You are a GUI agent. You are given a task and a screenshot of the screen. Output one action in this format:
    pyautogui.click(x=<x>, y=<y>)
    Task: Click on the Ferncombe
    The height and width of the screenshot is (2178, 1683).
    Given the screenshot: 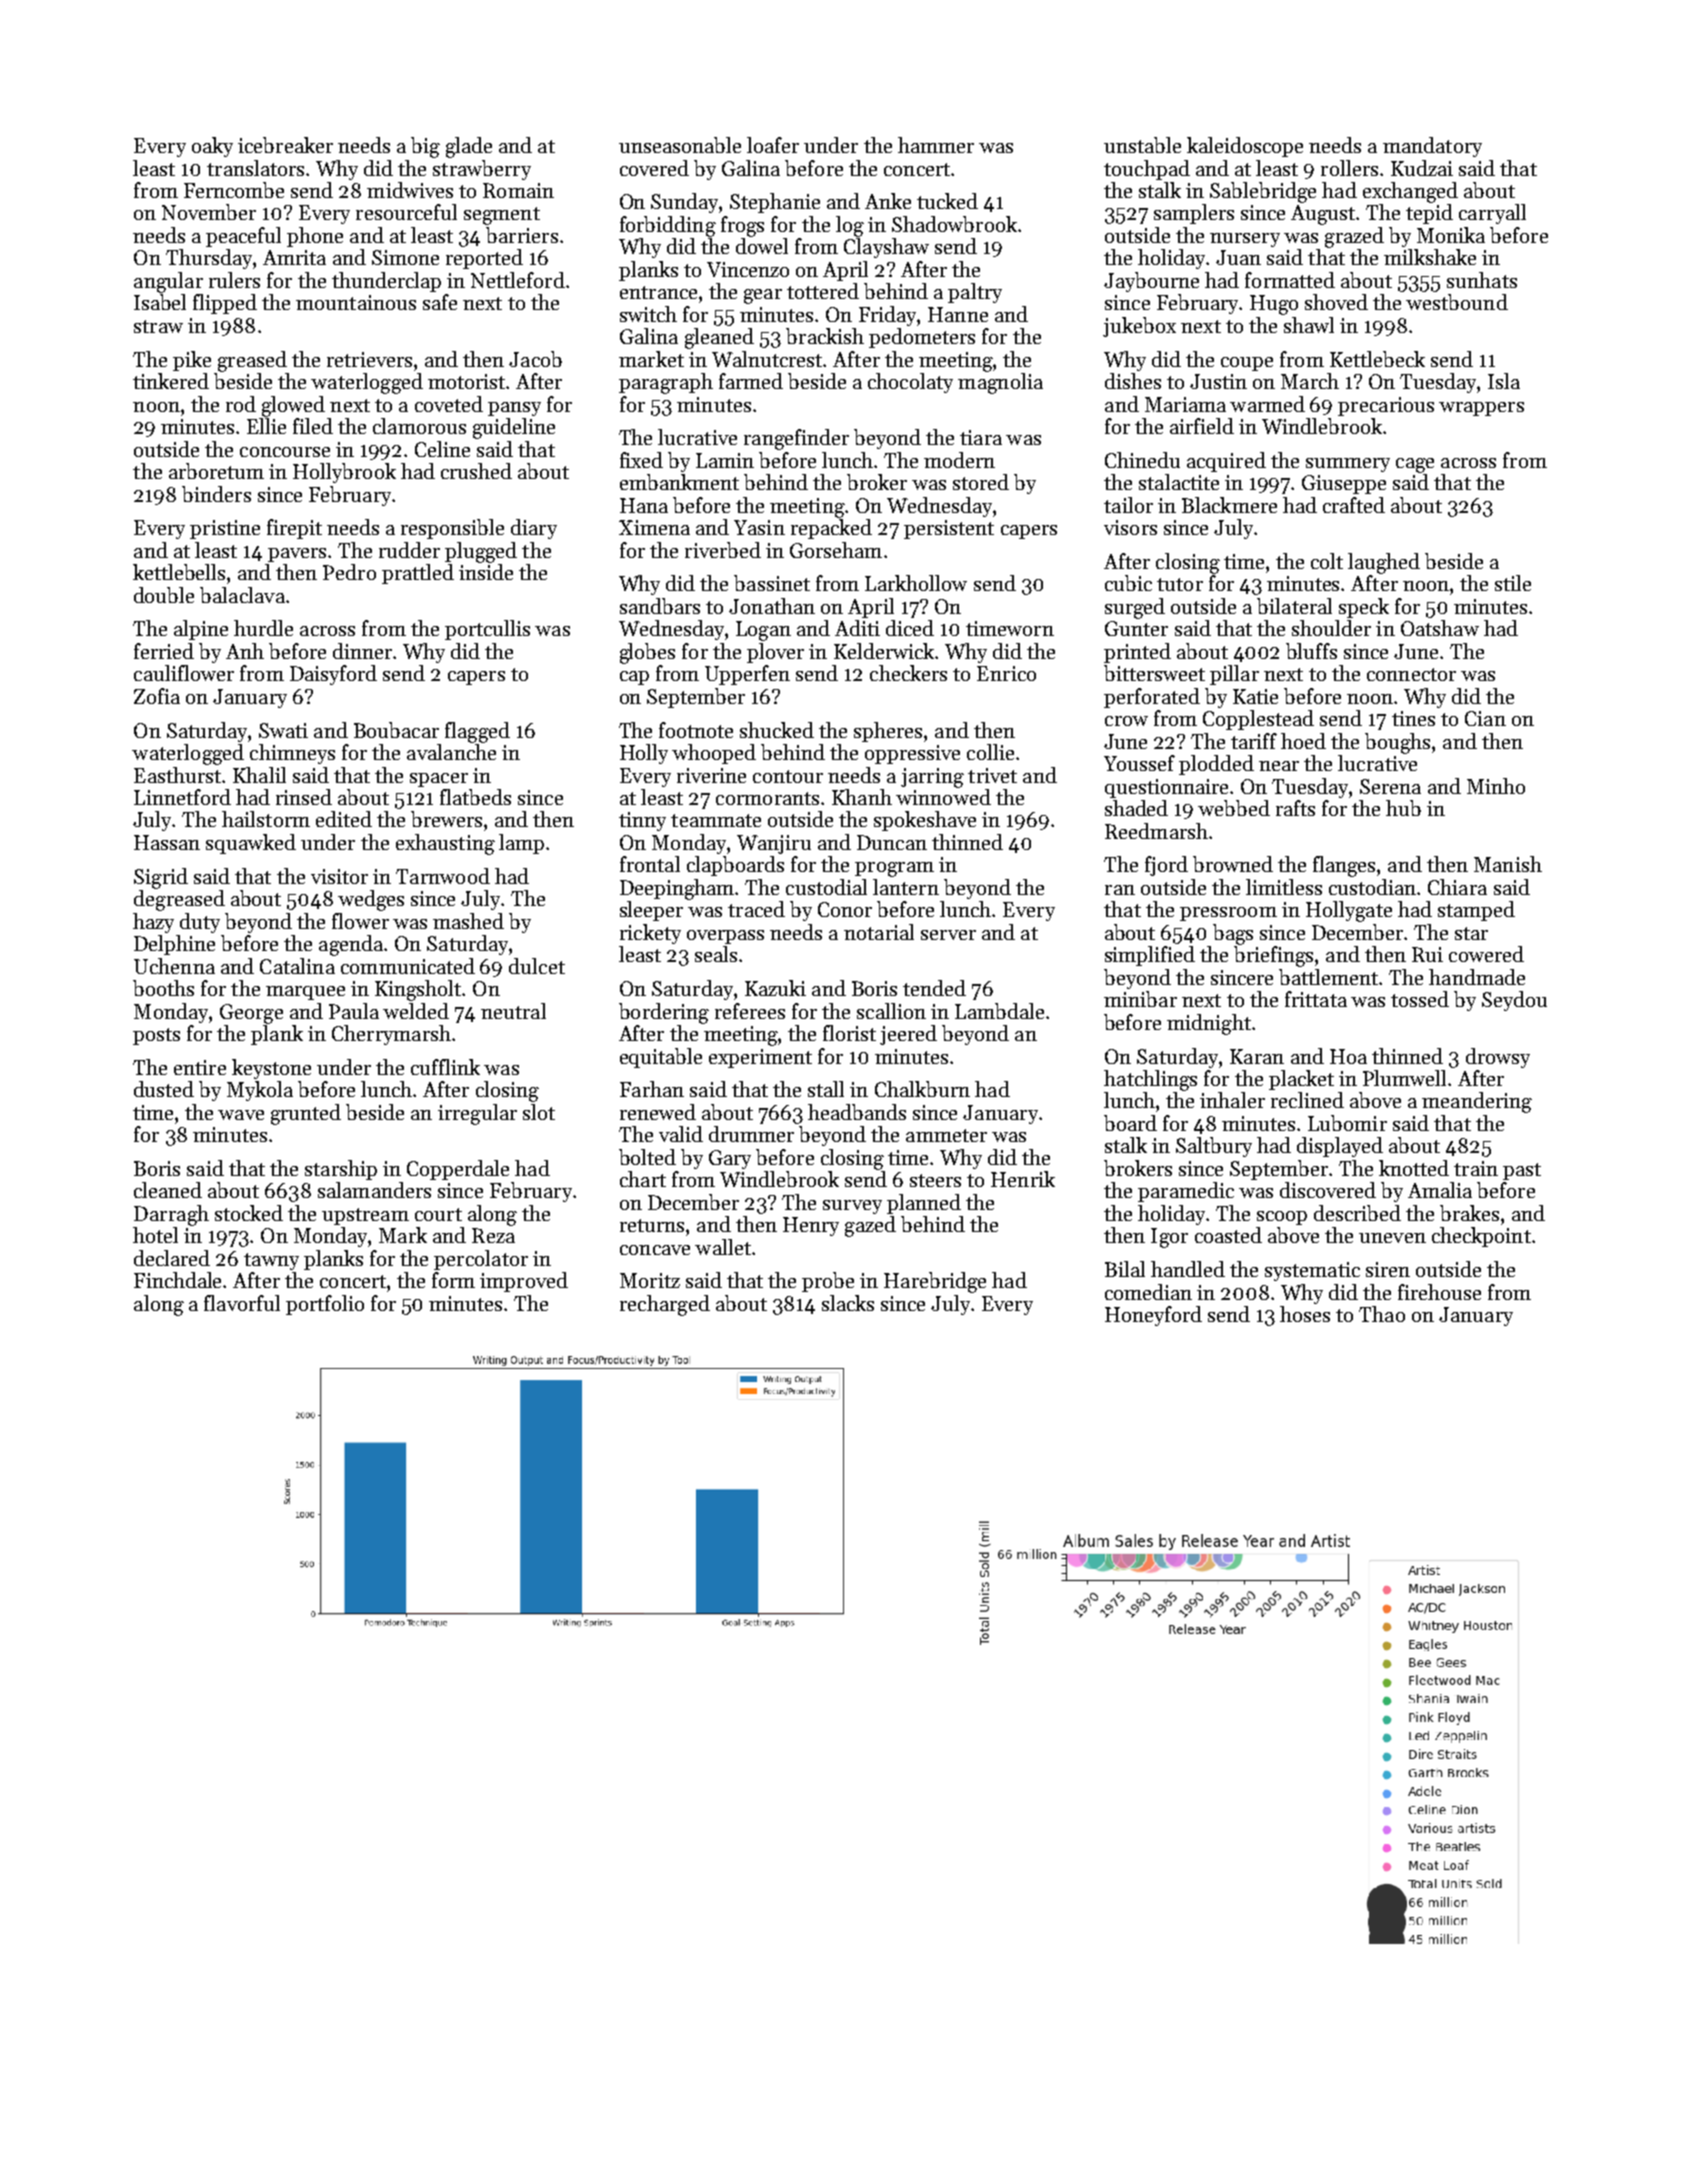 What is the action you would take?
    pyautogui.click(x=234, y=190)
